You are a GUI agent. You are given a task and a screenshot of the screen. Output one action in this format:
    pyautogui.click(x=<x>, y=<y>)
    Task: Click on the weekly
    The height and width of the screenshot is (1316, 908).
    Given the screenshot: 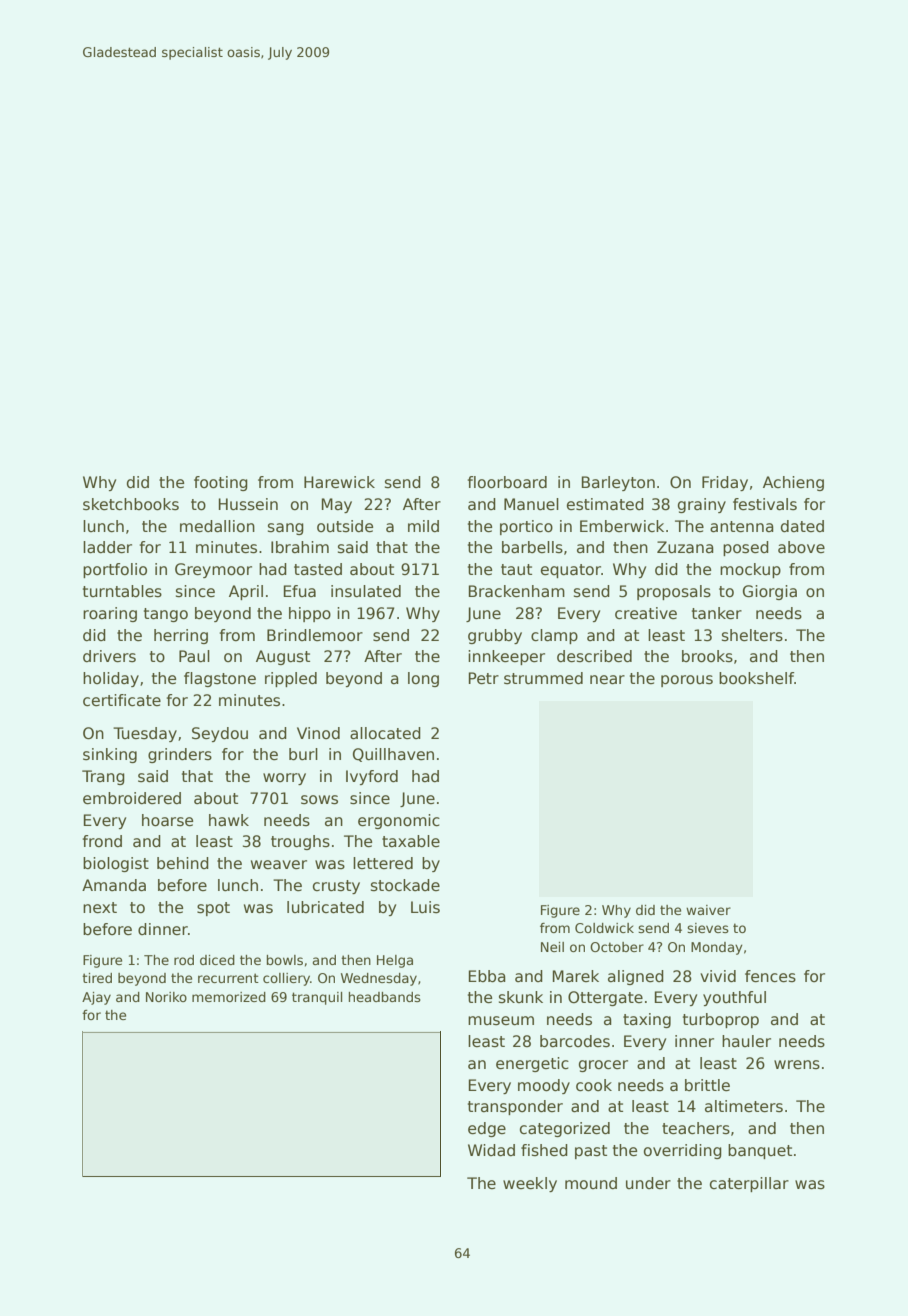 What is the action you would take?
    pyautogui.click(x=530, y=1184)
